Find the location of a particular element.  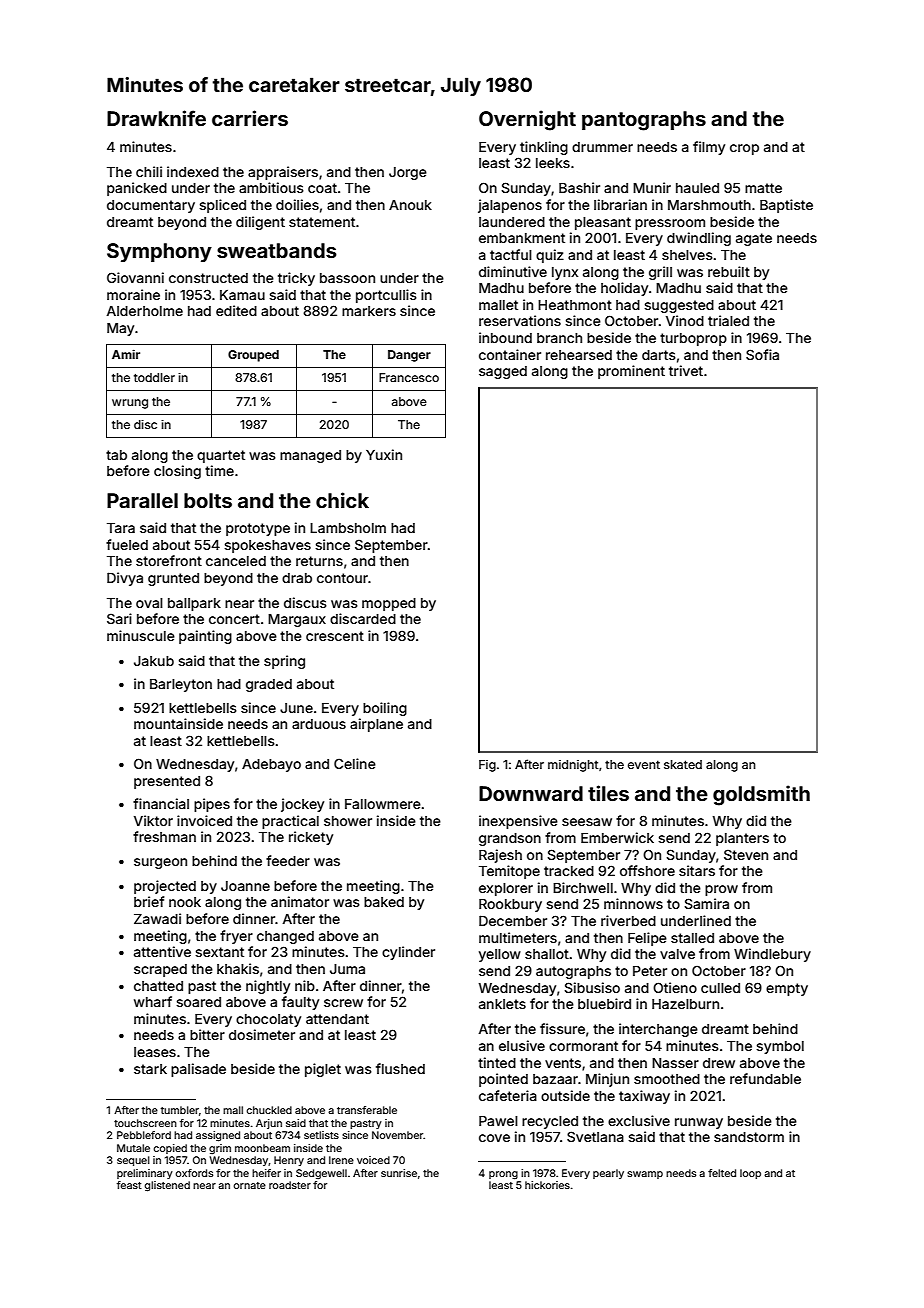

chick is located at coordinates (342, 500).
